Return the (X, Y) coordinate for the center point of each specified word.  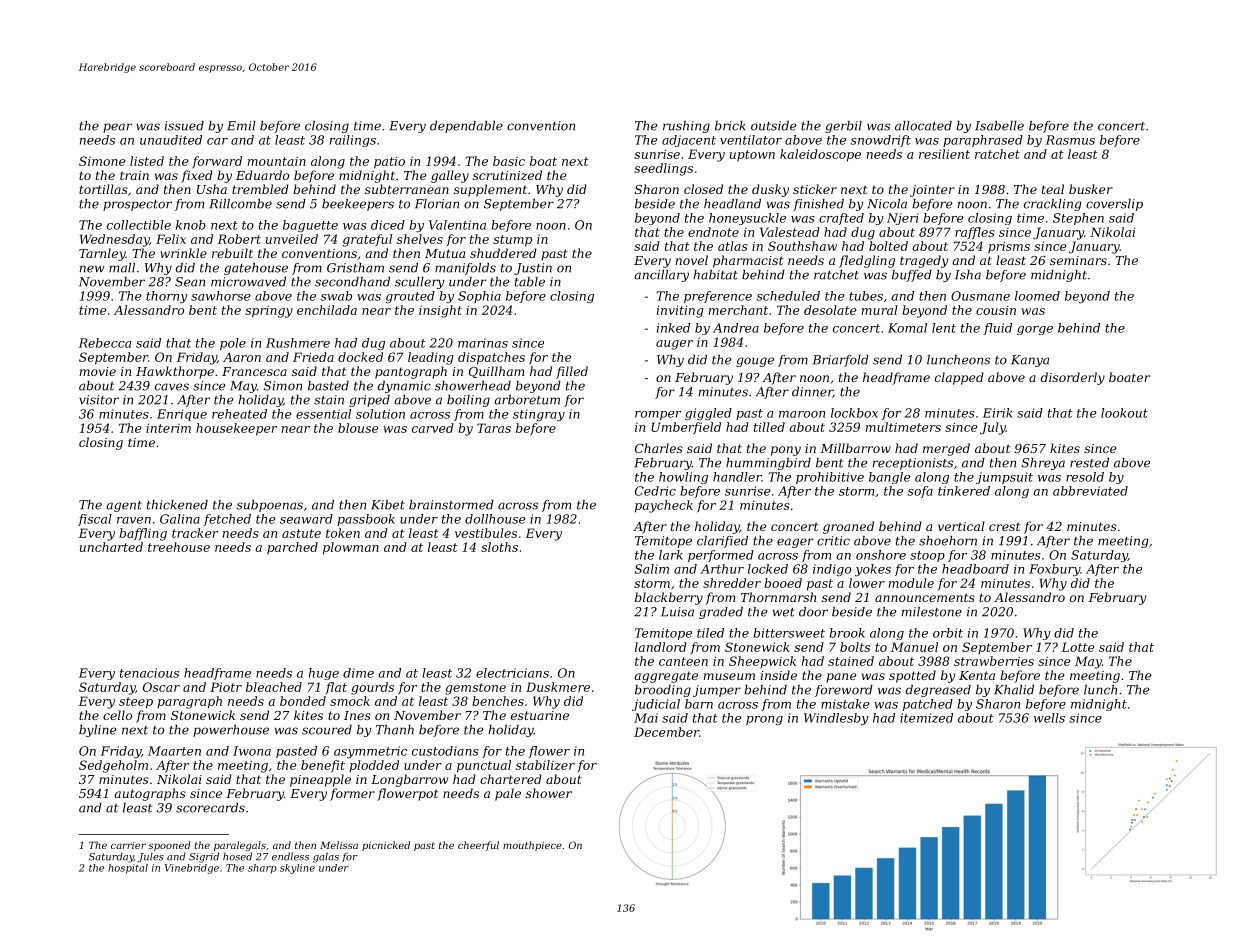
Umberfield (686, 428)
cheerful (478, 846)
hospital (128, 869)
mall (122, 268)
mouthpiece (532, 846)
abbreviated (1090, 491)
